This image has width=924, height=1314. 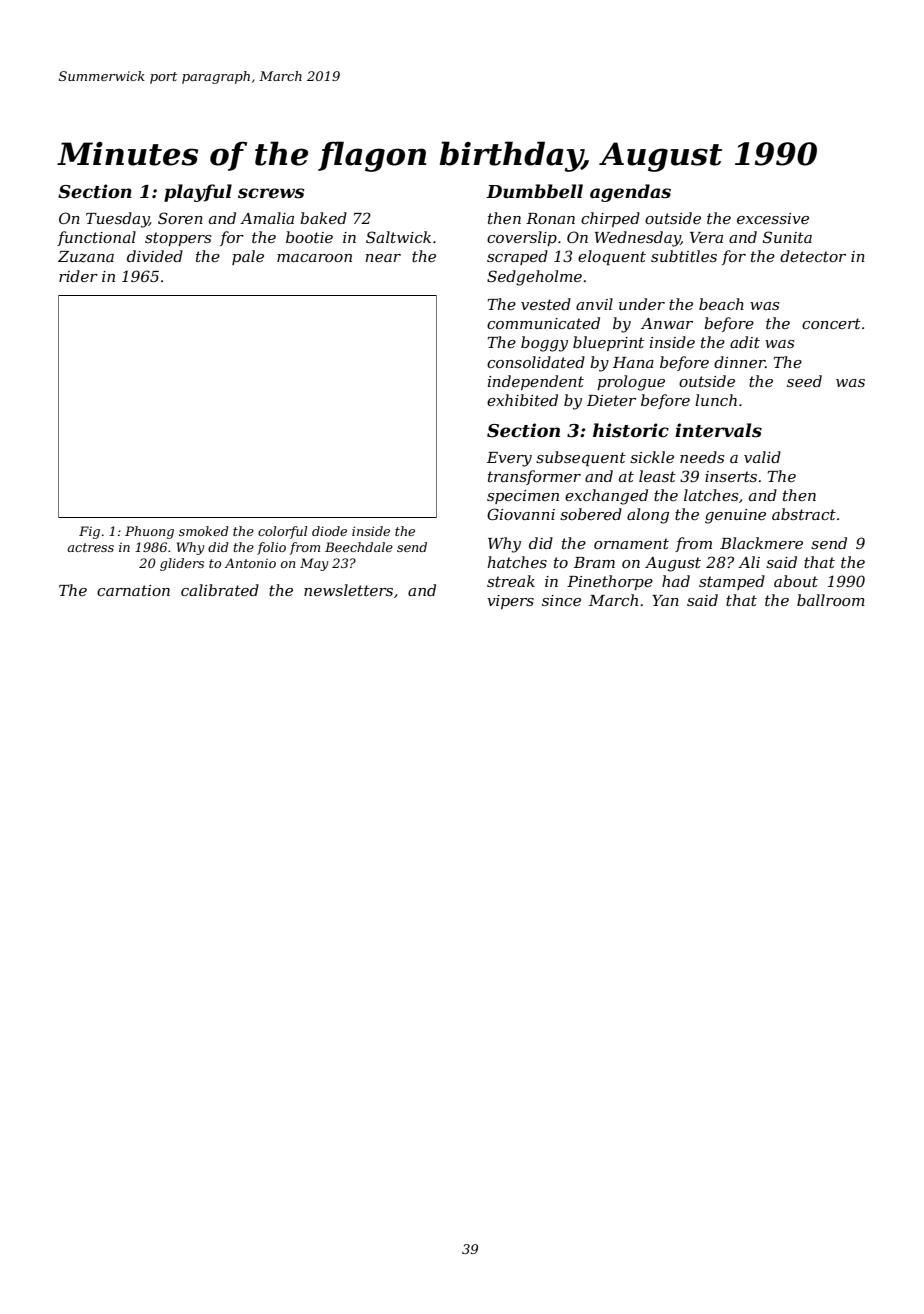 I want to click on Bram, so click(x=594, y=562).
